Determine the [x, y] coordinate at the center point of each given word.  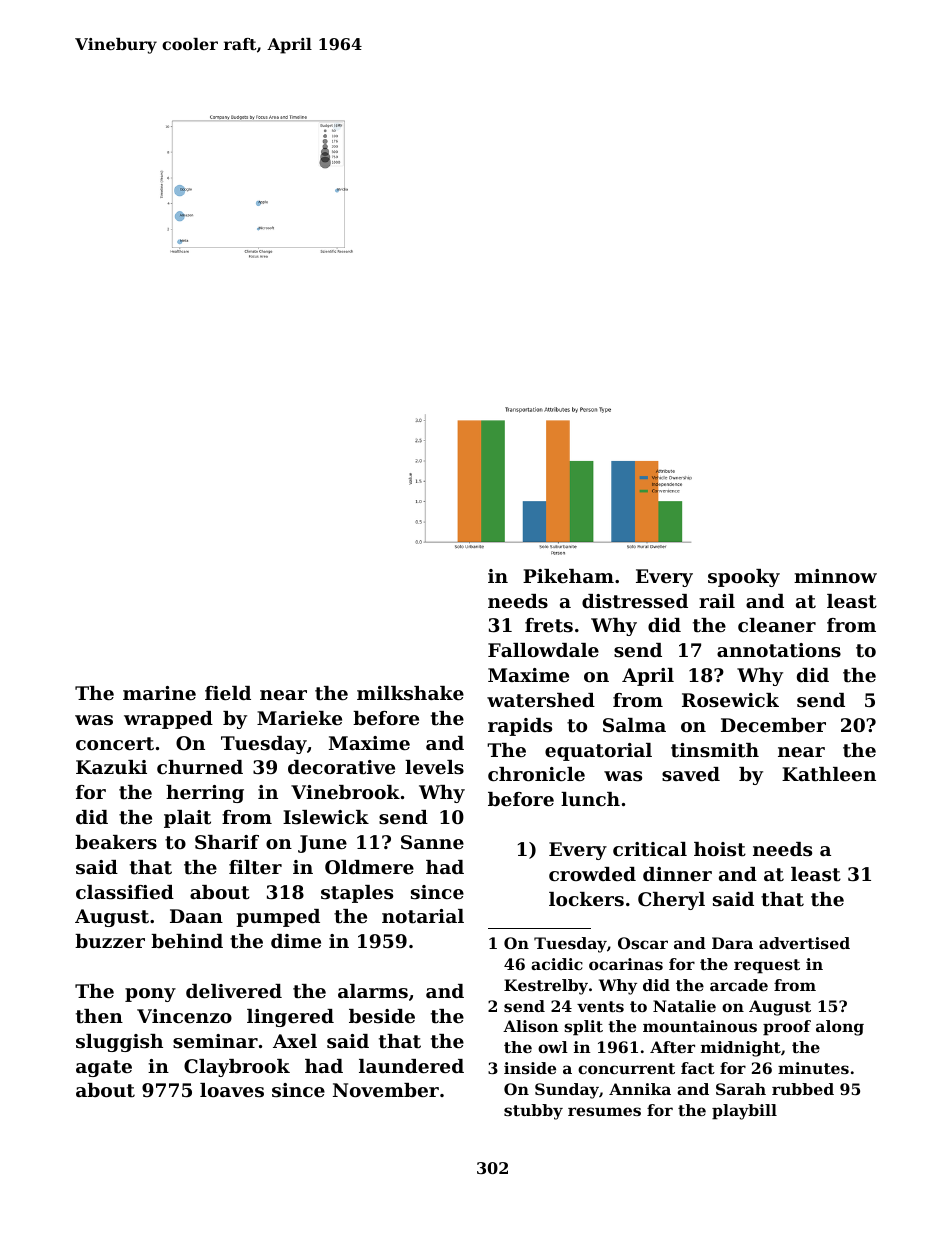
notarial [423, 916]
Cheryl [671, 901]
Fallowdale [543, 650]
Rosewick [730, 700]
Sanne [432, 842]
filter [255, 867]
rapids [520, 727]
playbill [744, 1112]
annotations [779, 650]
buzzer [110, 941]
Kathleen [829, 774]
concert [115, 744]
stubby [533, 1112]
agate [104, 1068]
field [228, 693]
